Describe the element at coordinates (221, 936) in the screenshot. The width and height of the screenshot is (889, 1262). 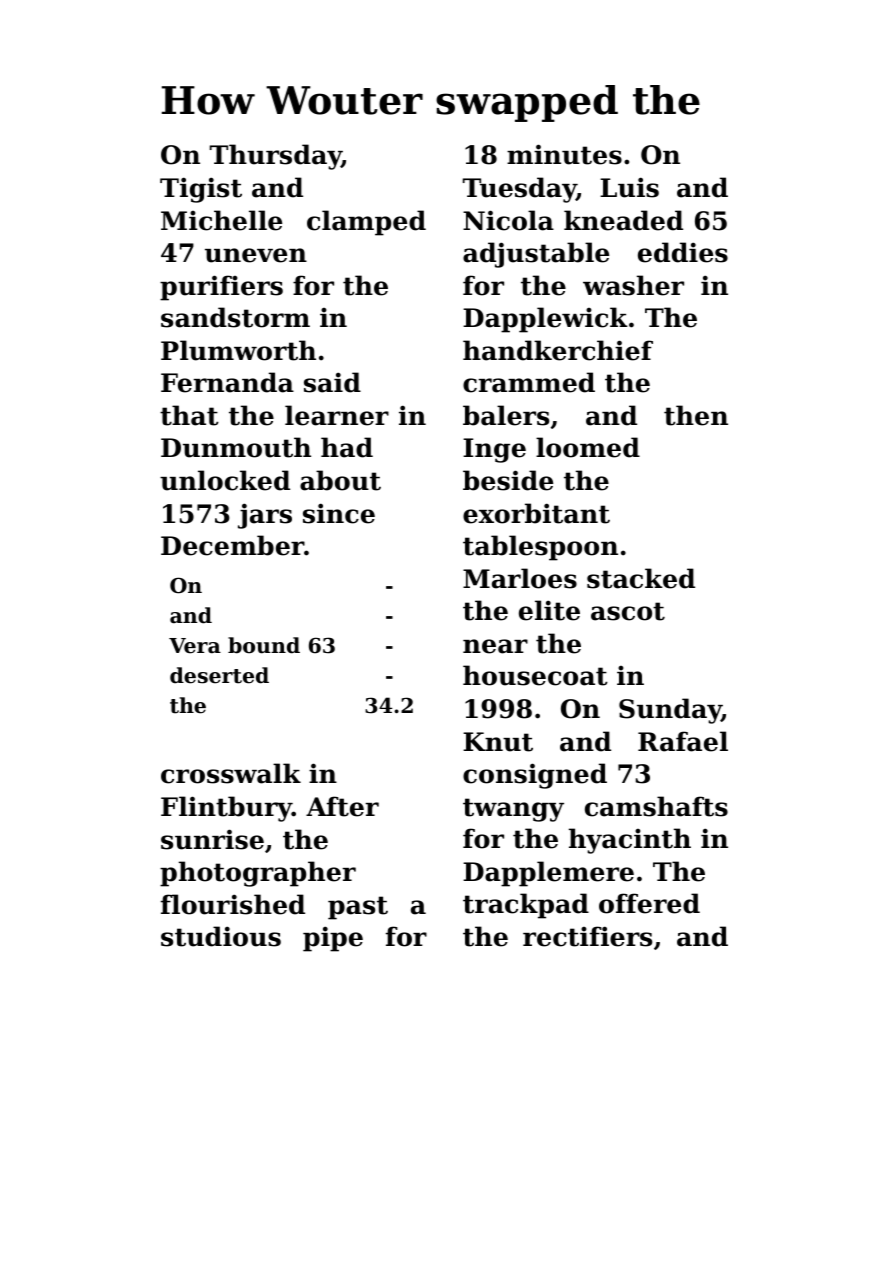
I see `studious` at that location.
